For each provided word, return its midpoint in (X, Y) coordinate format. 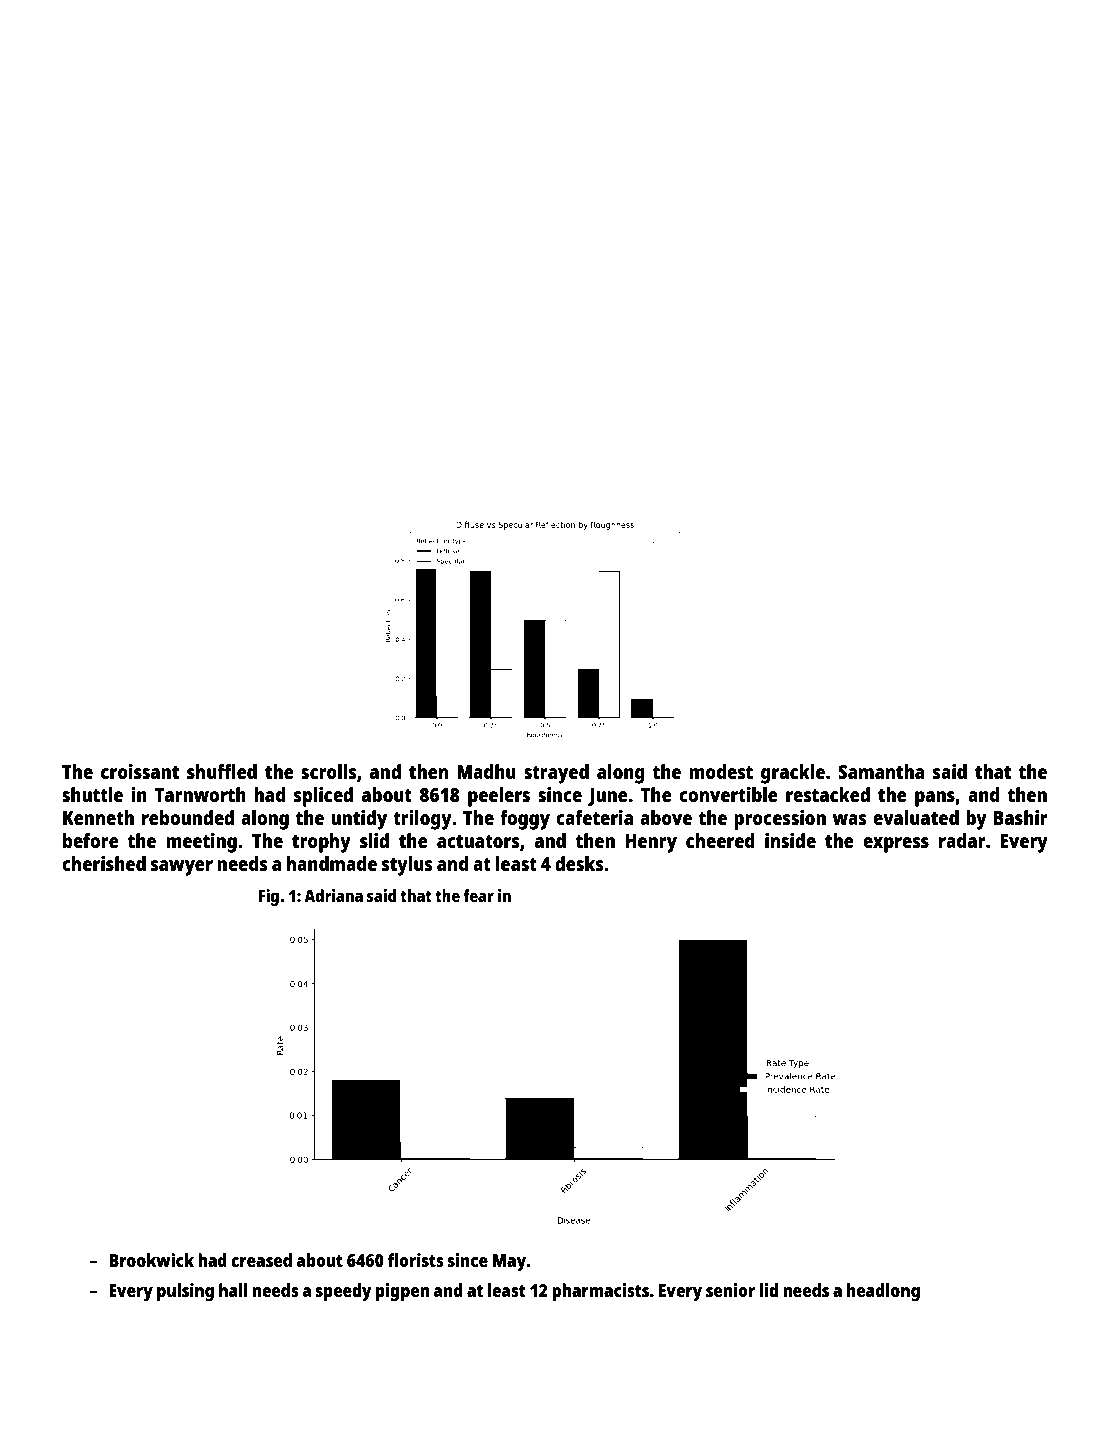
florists (416, 1260)
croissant (140, 771)
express (896, 845)
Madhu (486, 771)
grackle (793, 774)
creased (261, 1260)
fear (478, 895)
